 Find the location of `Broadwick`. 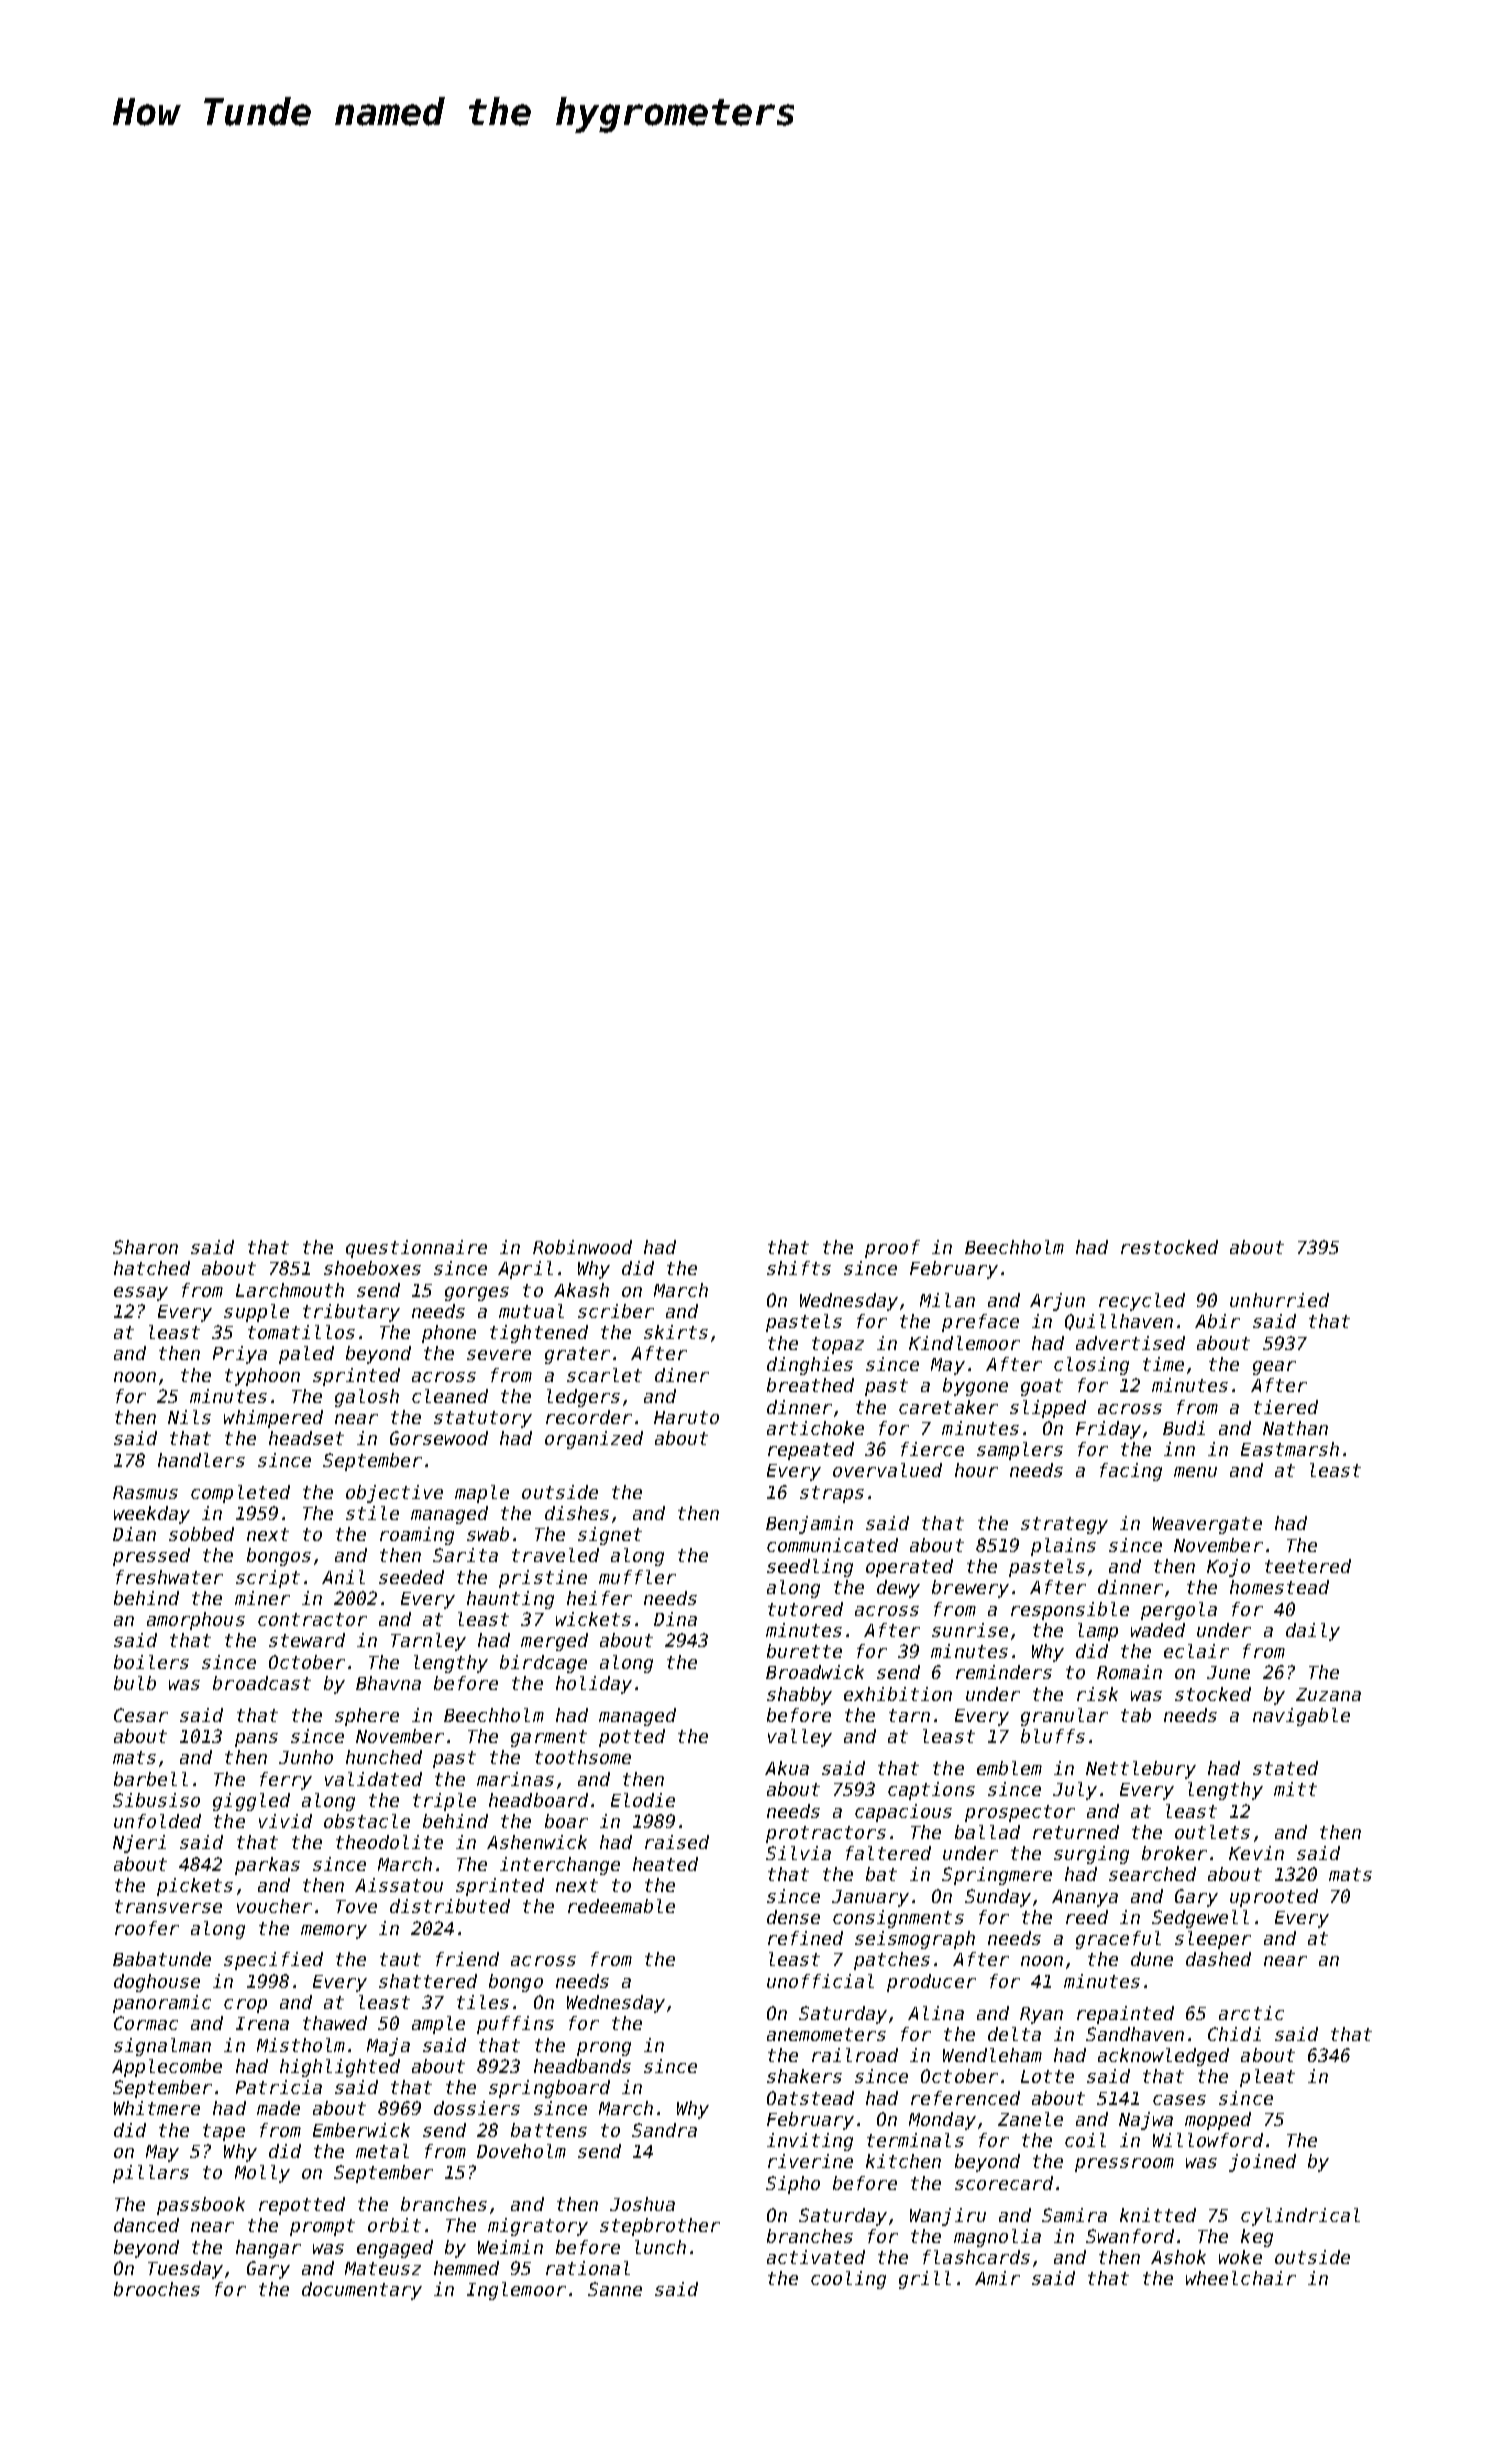

Broadwick is located at coordinates (815, 1672).
